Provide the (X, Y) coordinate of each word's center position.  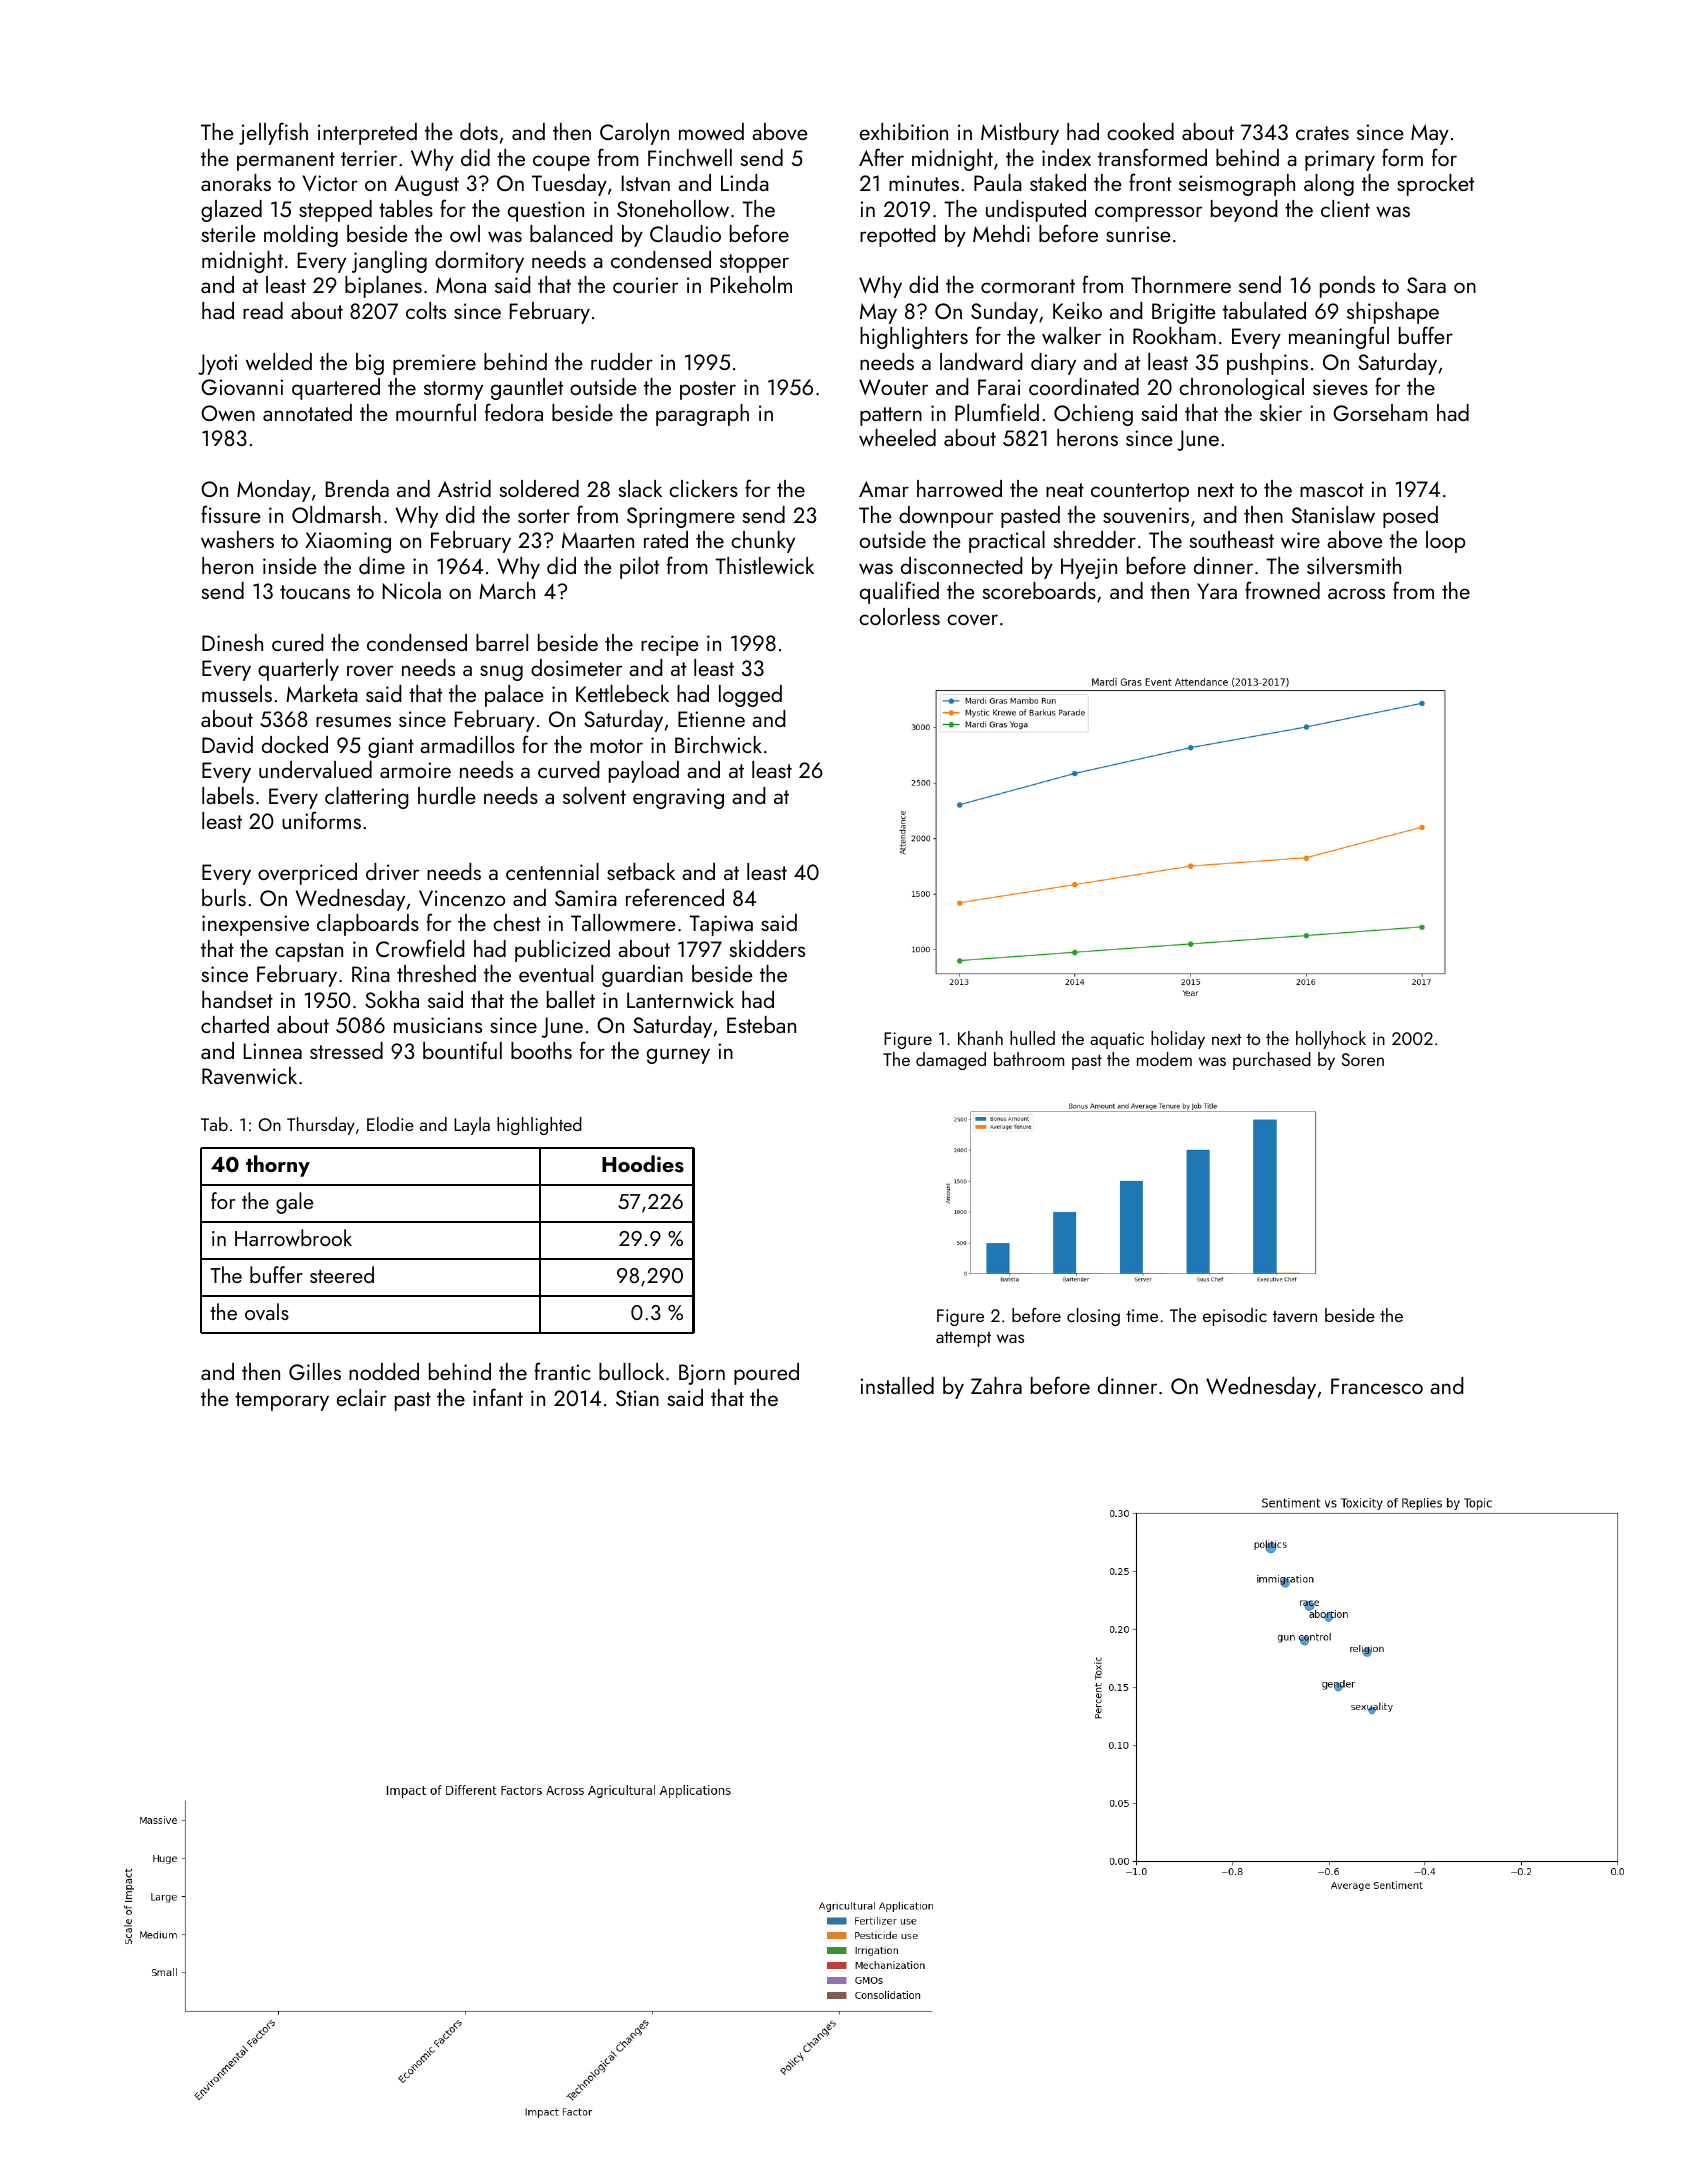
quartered (336, 389)
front (1150, 182)
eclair (361, 1397)
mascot (1332, 490)
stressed (346, 1050)
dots (479, 131)
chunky (763, 542)
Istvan (646, 183)
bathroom (1029, 1059)
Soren (1363, 1059)
